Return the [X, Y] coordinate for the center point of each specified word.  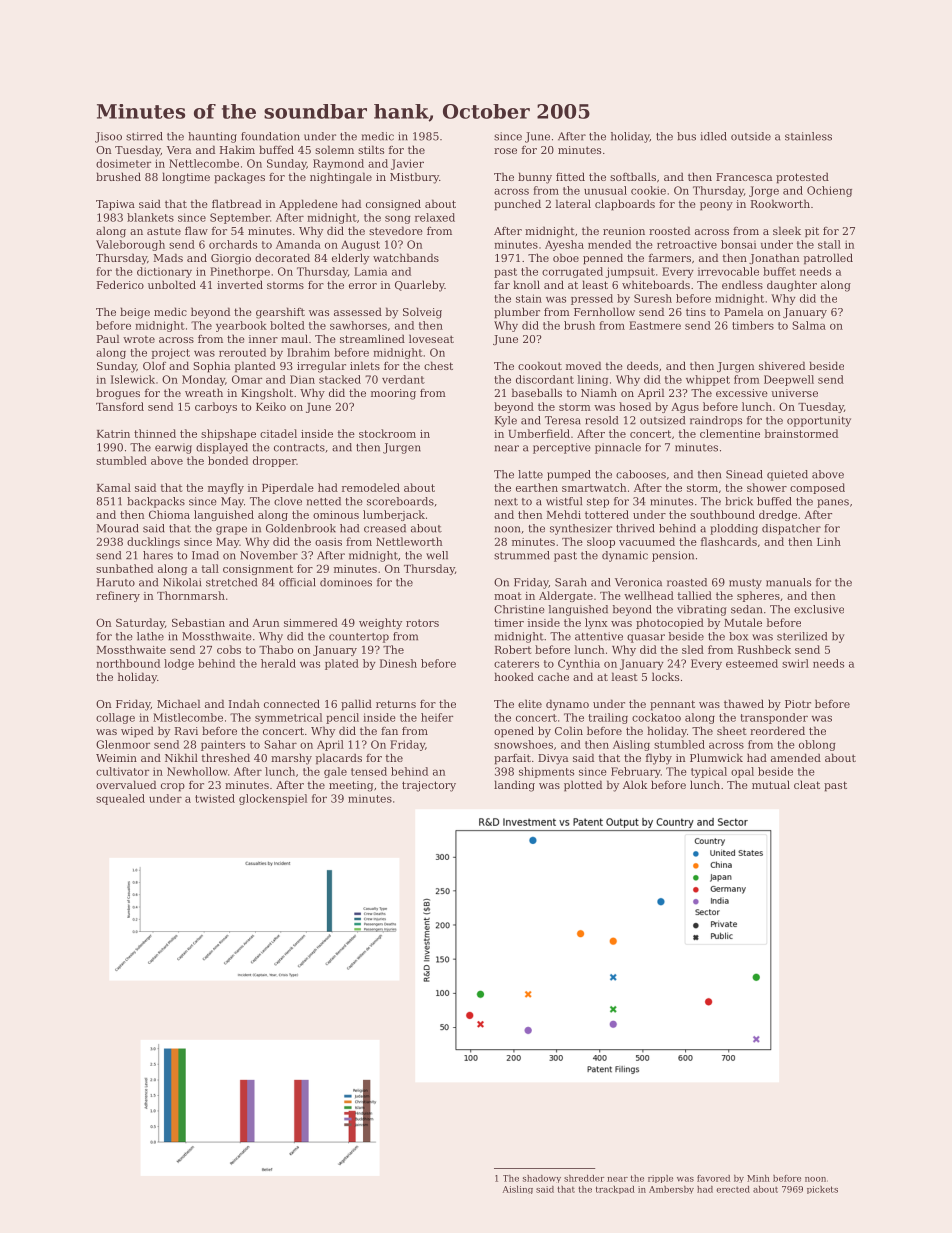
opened [514, 732]
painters [223, 745]
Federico [120, 284]
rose [505, 151]
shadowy [542, 1179]
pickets [822, 1190]
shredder [584, 1178]
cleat [807, 784]
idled [713, 136]
